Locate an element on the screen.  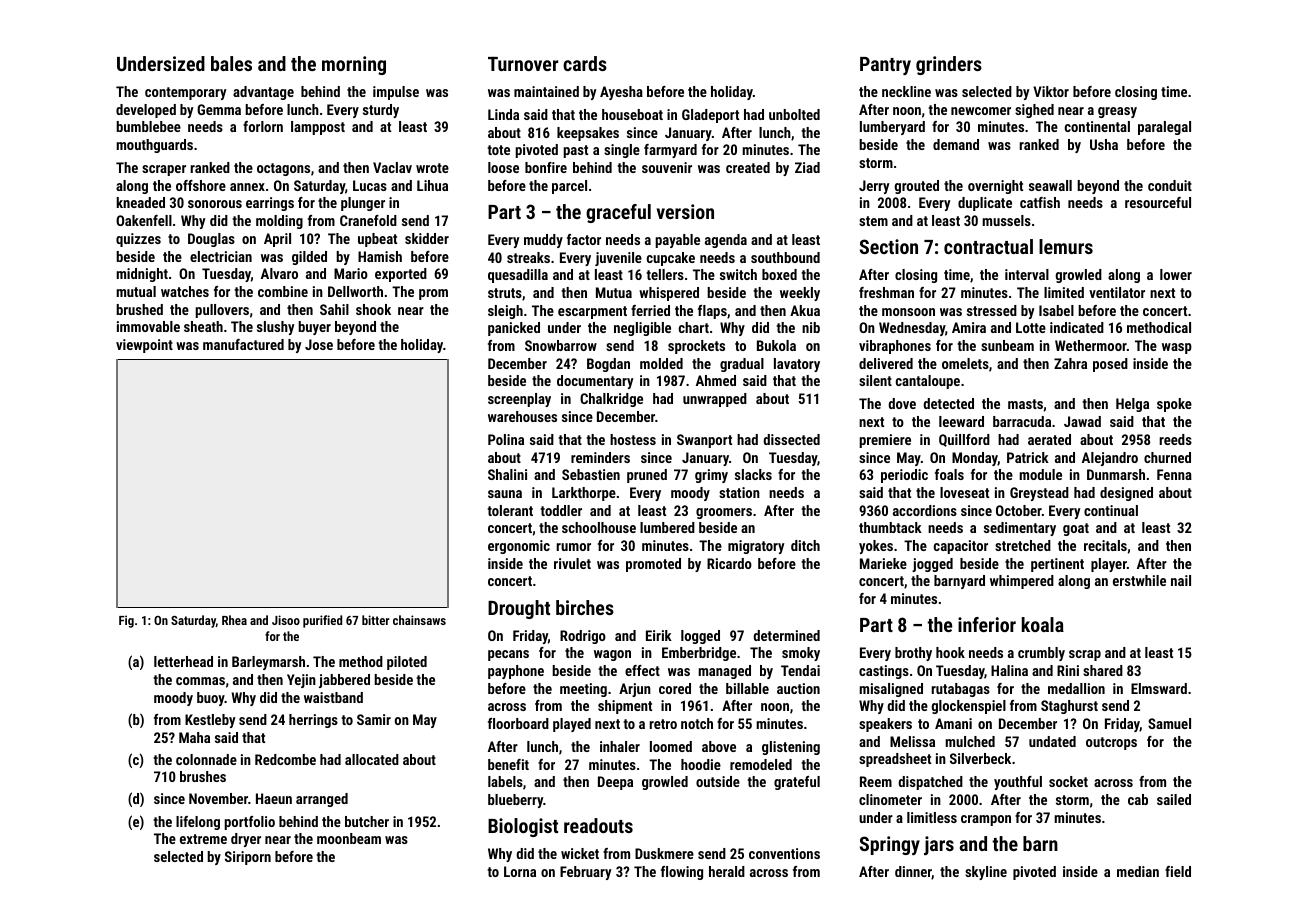
meeting is located at coordinates (583, 690).
